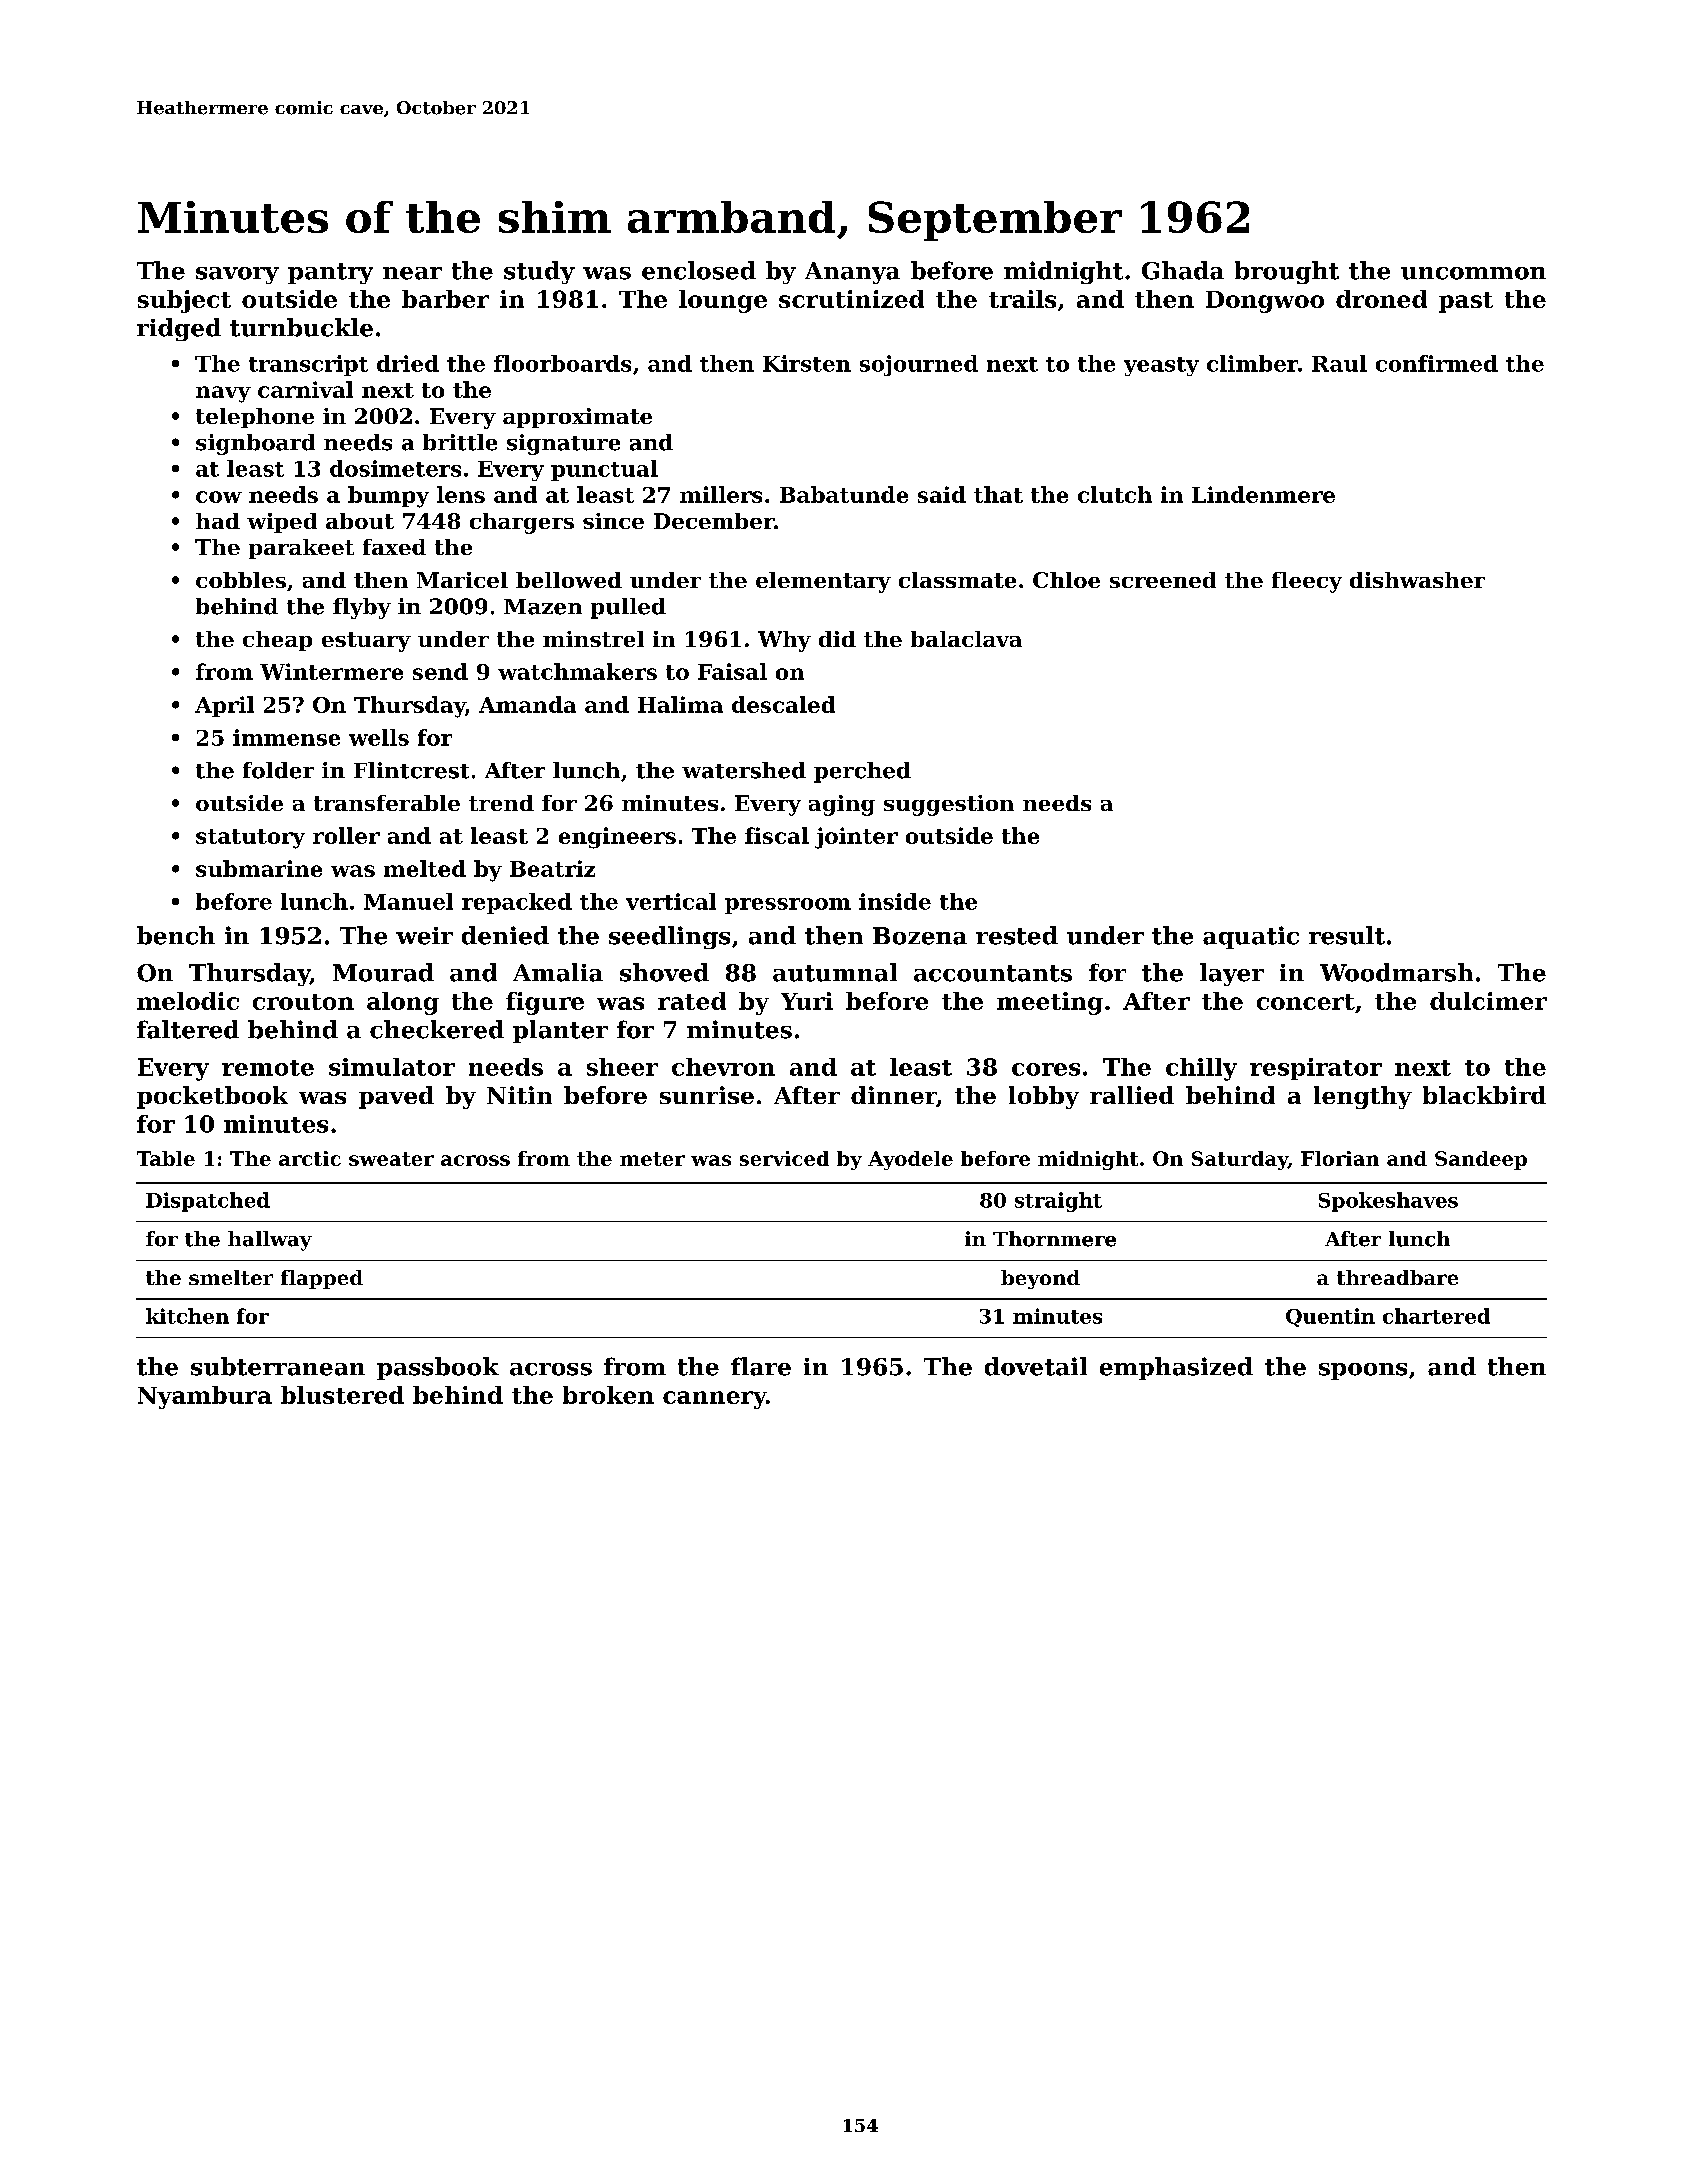  What do you see at coordinates (440, 671) in the screenshot?
I see `send` at bounding box center [440, 671].
